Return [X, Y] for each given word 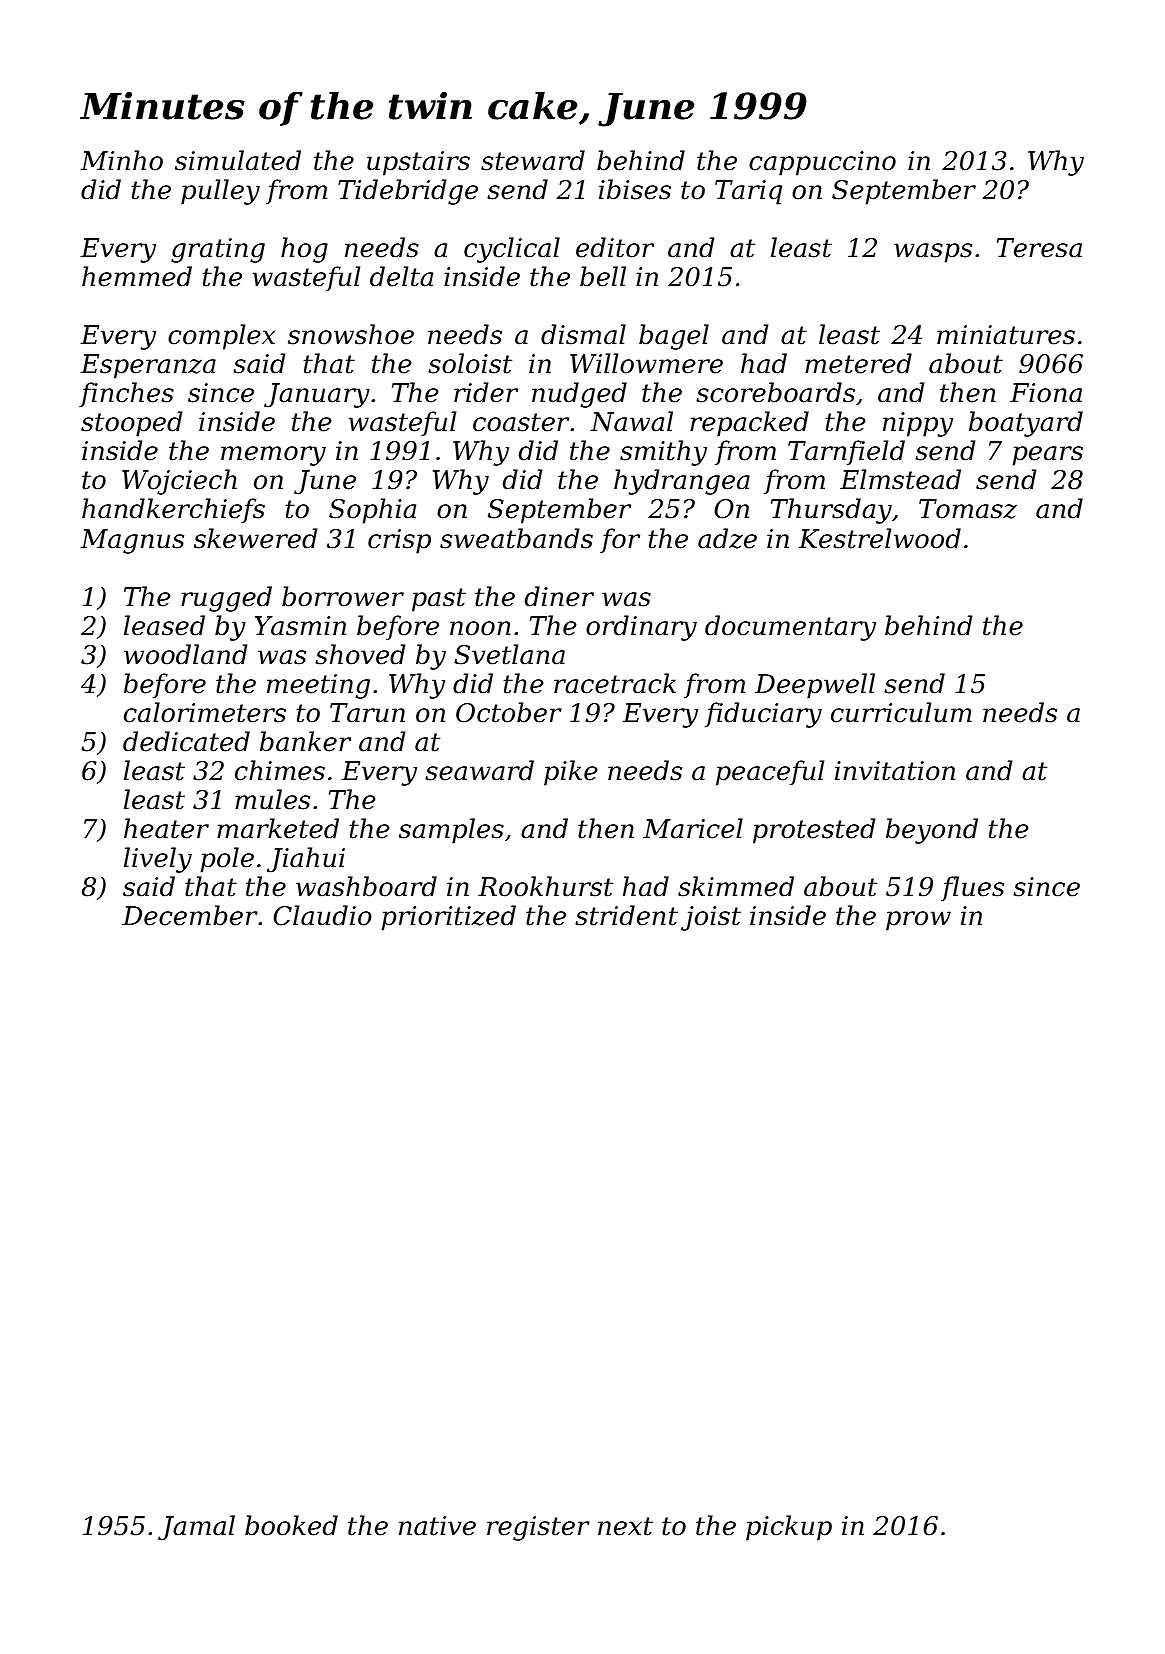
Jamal [196, 1528]
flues [972, 889]
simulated [238, 160]
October [509, 712]
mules [272, 799]
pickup [789, 1528]
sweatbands [516, 538]
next [625, 1526]
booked [291, 1525]
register [538, 1528]
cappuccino [822, 163]
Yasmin [300, 626]
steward [533, 160]
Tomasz [968, 509]
